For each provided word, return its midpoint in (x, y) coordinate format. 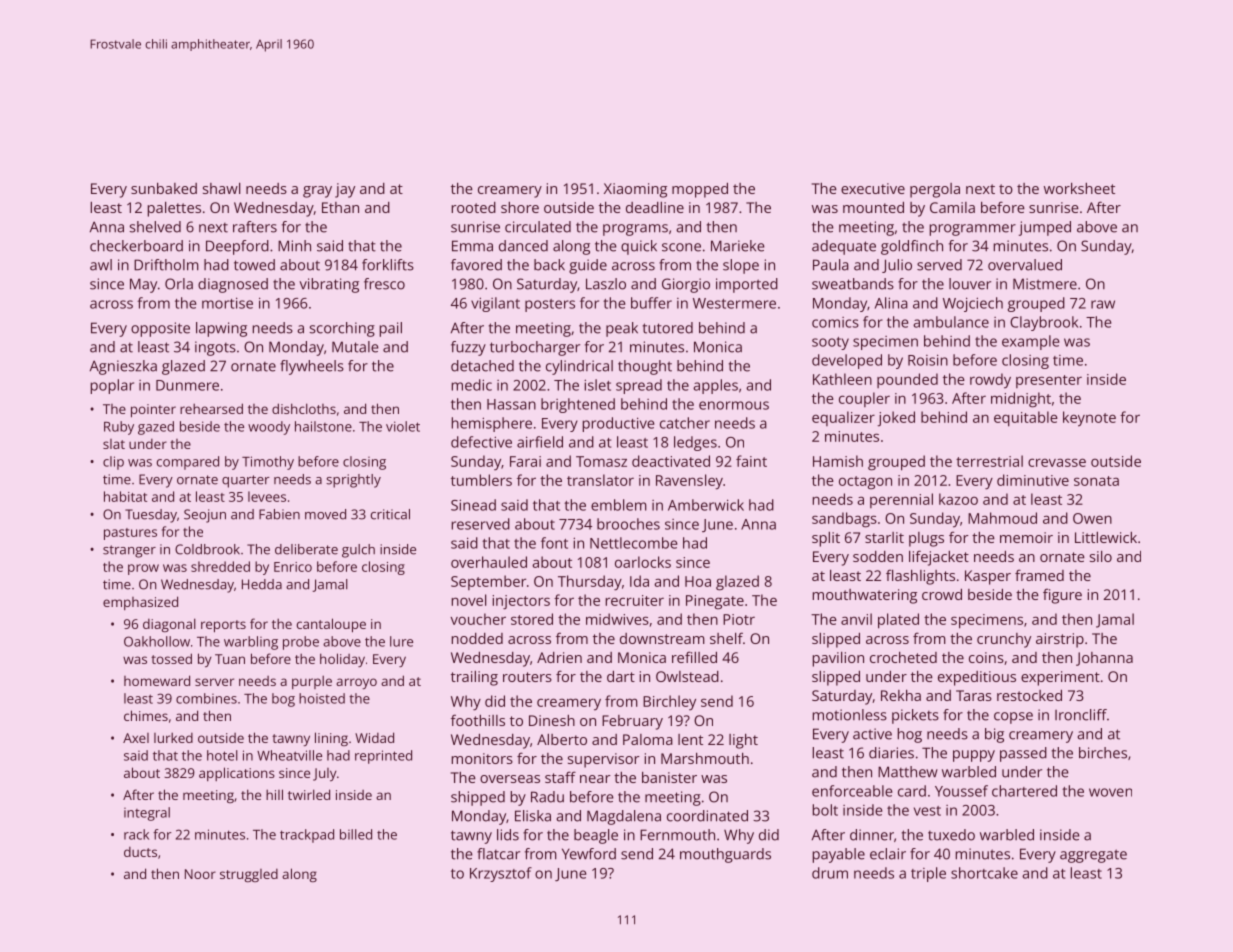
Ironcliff (1081, 715)
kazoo (958, 499)
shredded (220, 566)
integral (147, 814)
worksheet (1079, 188)
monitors (482, 758)
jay (345, 190)
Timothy (268, 463)
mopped (700, 190)
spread (639, 386)
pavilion (838, 659)
